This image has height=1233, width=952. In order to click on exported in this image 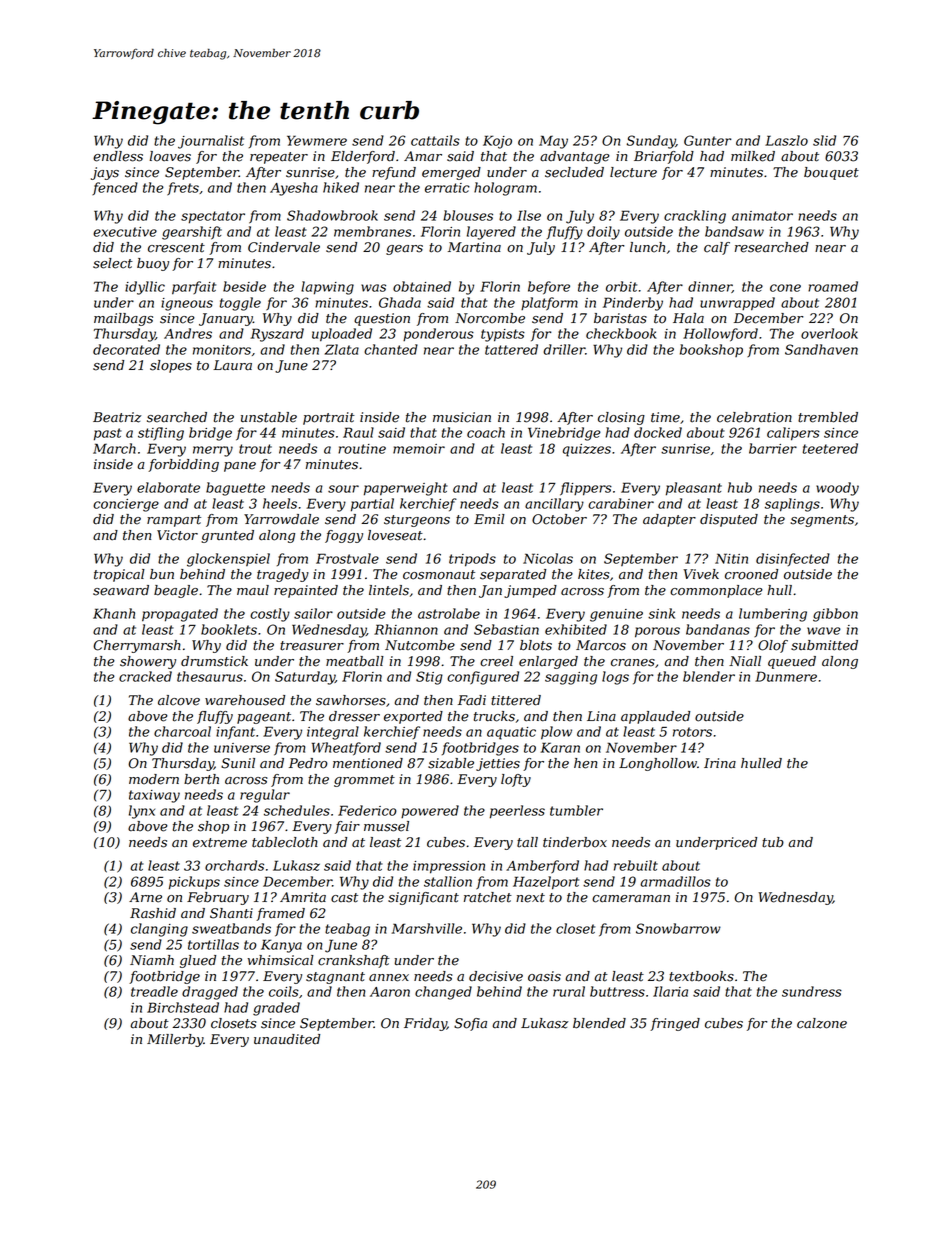, I will do `click(413, 717)`.
